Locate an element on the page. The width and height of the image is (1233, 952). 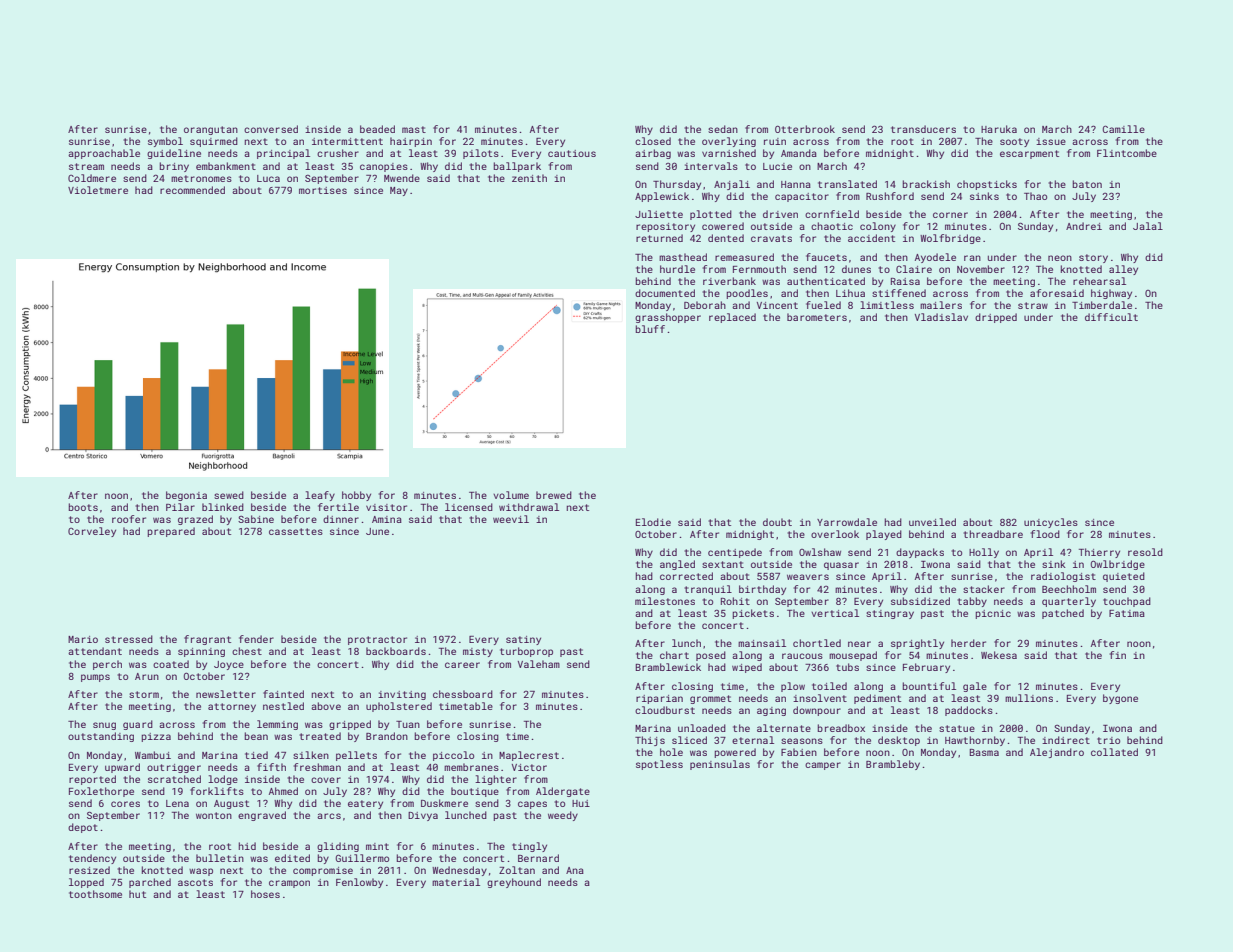
sedan is located at coordinates (723, 129).
